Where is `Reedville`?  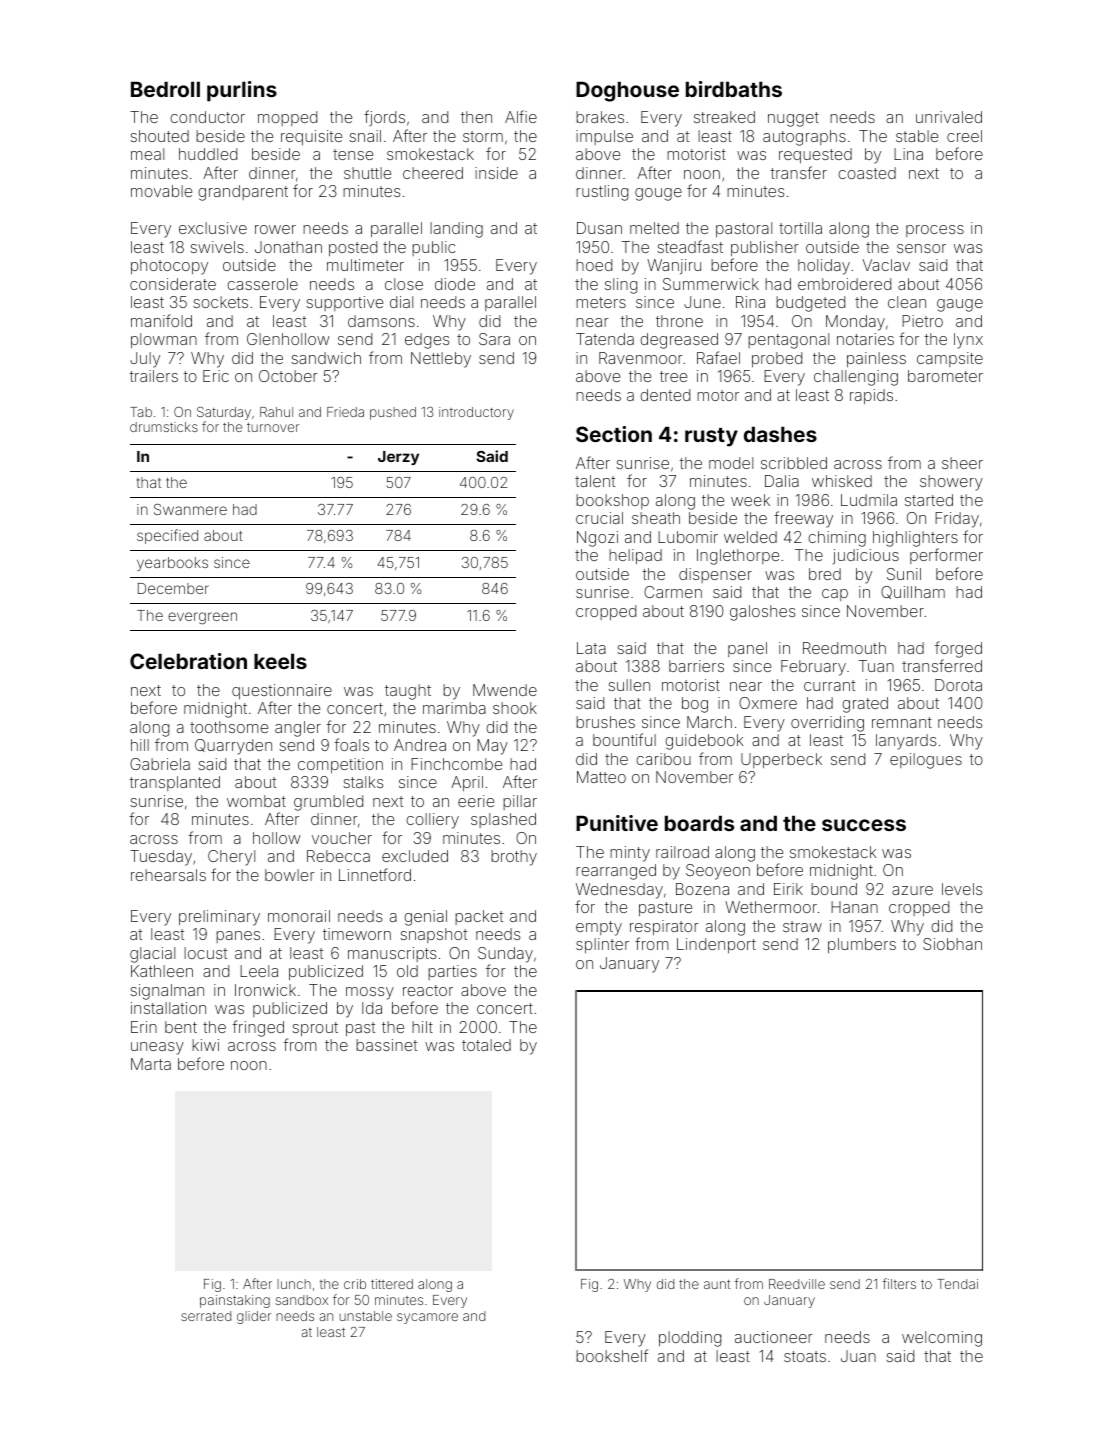 Reedville is located at coordinates (797, 1284).
